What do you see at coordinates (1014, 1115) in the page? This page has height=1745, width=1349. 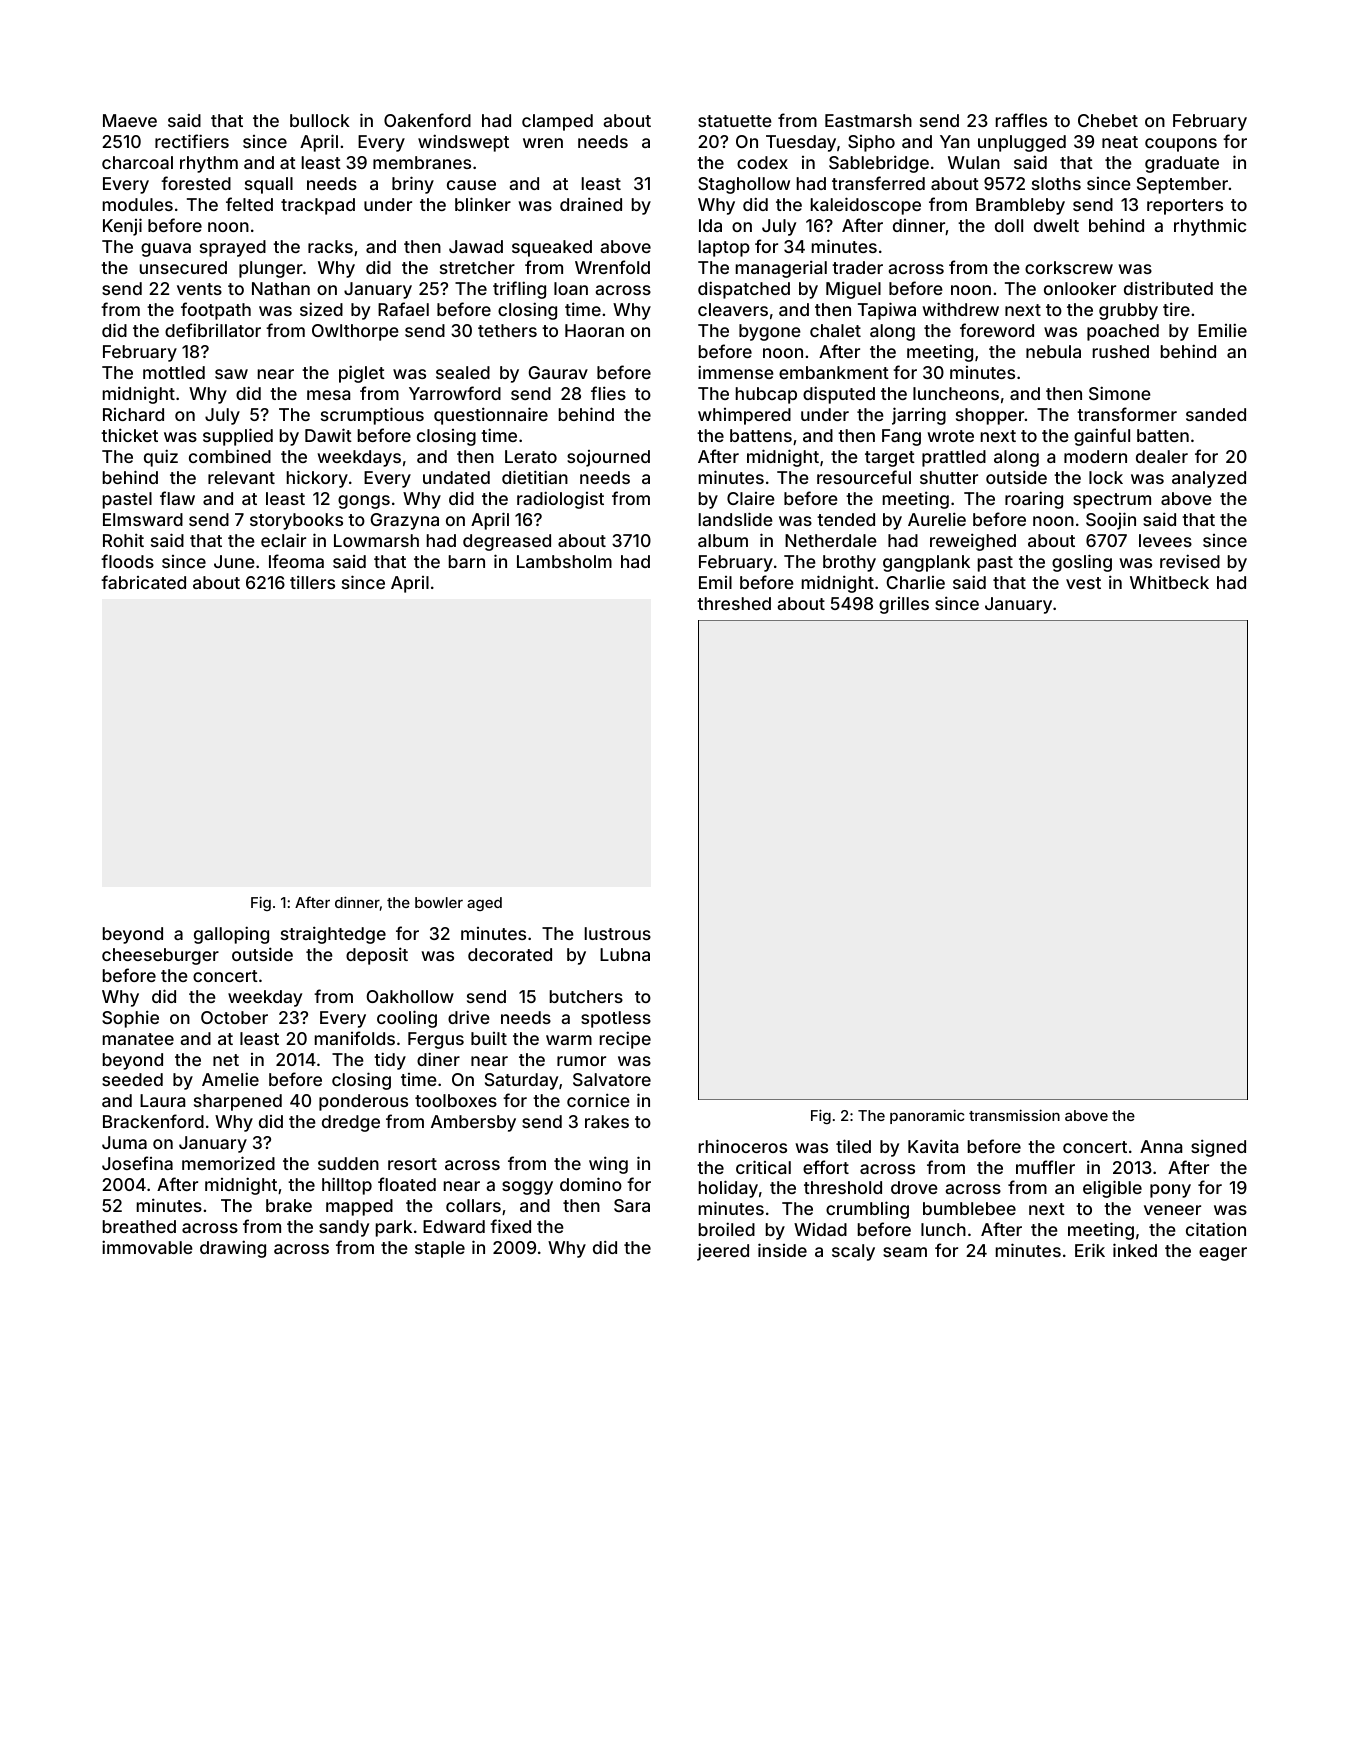 I see `transmission` at bounding box center [1014, 1115].
